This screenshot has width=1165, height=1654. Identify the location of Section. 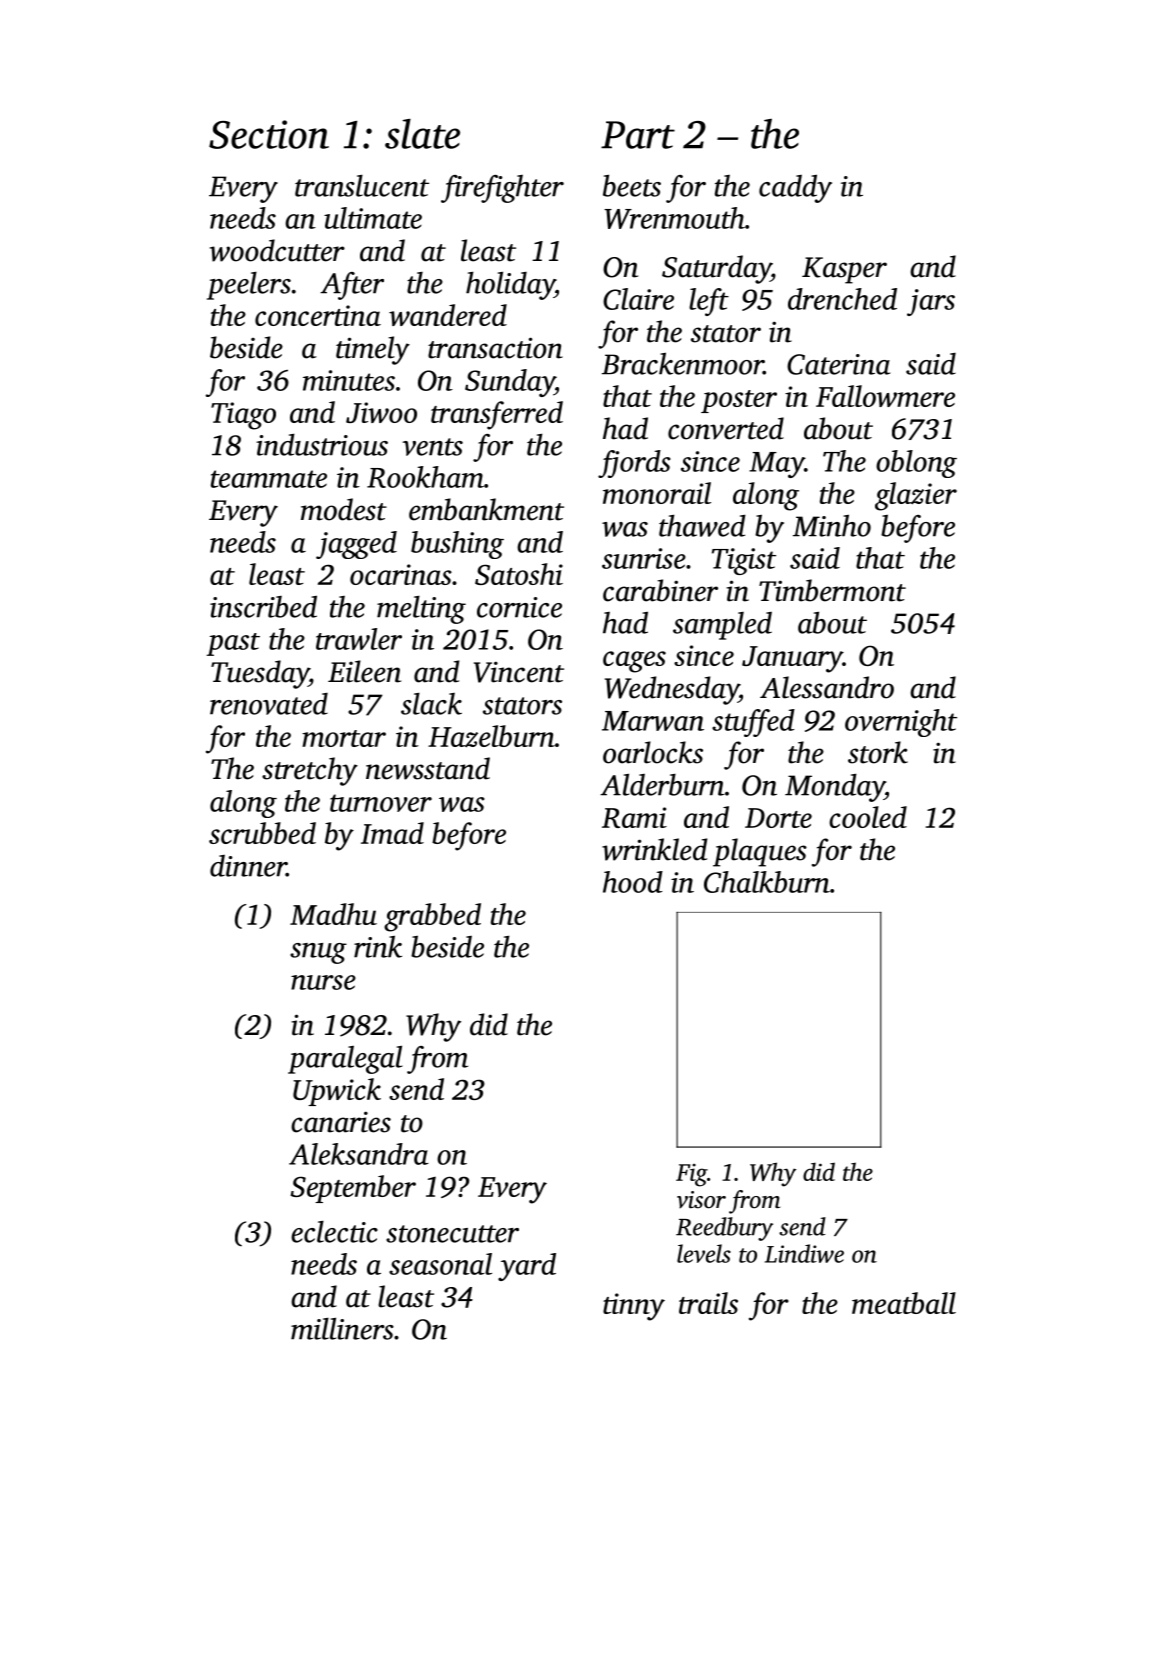
(269, 134).
